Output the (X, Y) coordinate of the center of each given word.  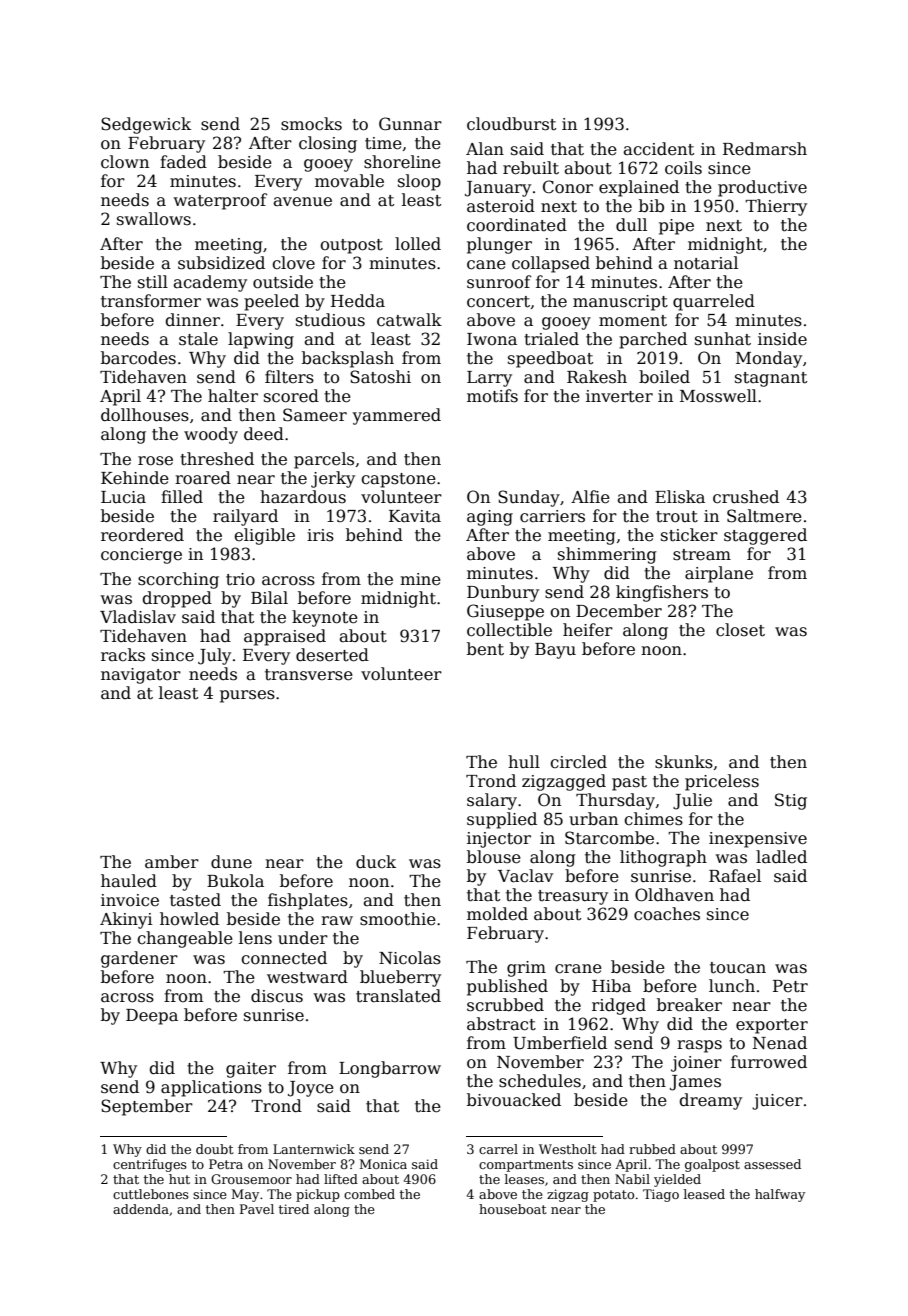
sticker (689, 535)
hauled (129, 881)
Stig (791, 801)
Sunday (529, 498)
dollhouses (145, 415)
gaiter (251, 1070)
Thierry (776, 207)
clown (125, 162)
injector (499, 840)
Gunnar (410, 124)
